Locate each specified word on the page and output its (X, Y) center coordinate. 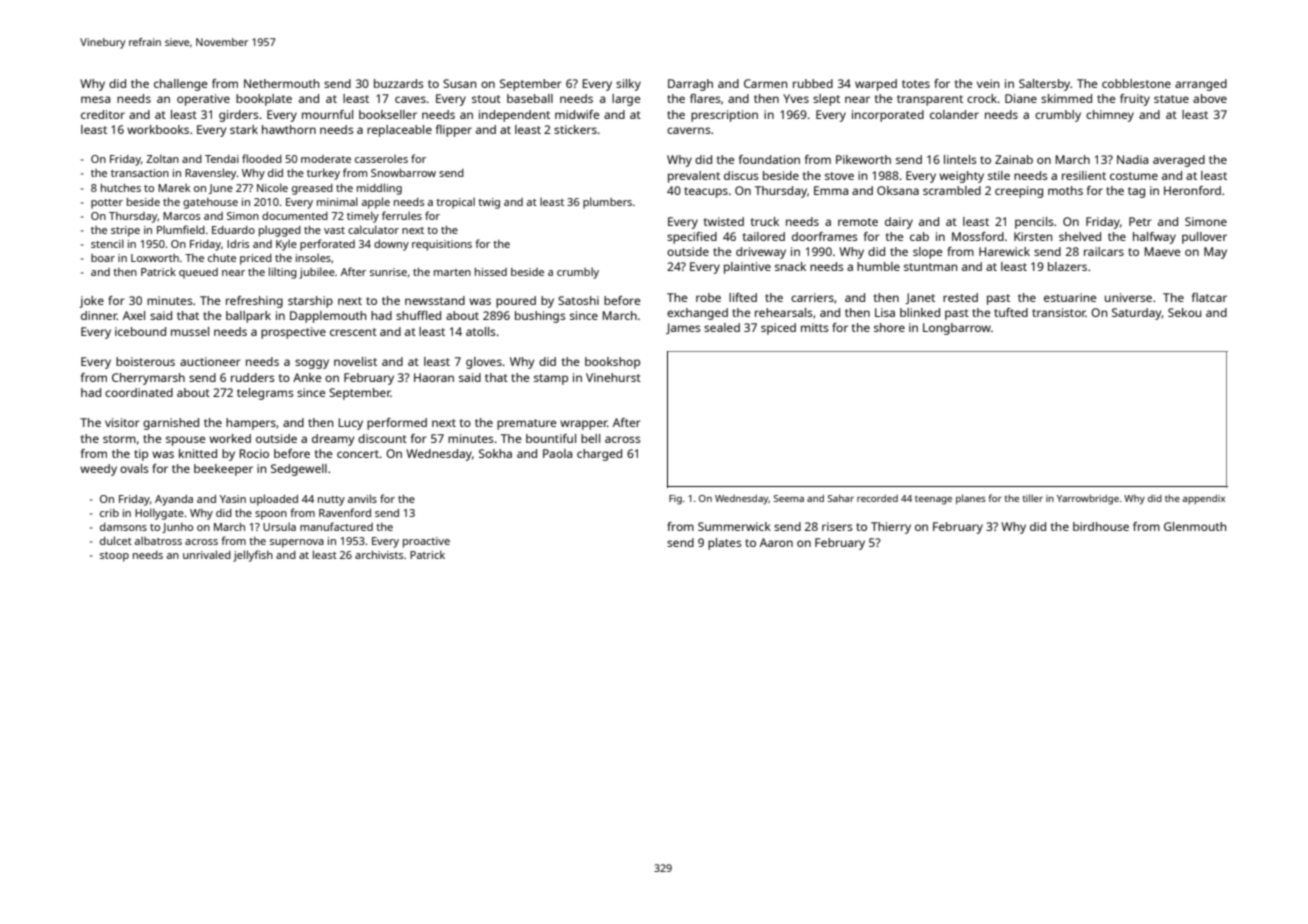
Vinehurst (613, 377)
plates (725, 544)
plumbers (607, 203)
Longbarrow (957, 329)
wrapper (583, 425)
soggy (312, 364)
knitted (198, 453)
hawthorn (289, 129)
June (221, 189)
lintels (960, 159)
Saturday (1137, 314)
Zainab (1014, 159)
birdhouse (1101, 526)
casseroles (381, 158)
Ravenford (345, 512)
